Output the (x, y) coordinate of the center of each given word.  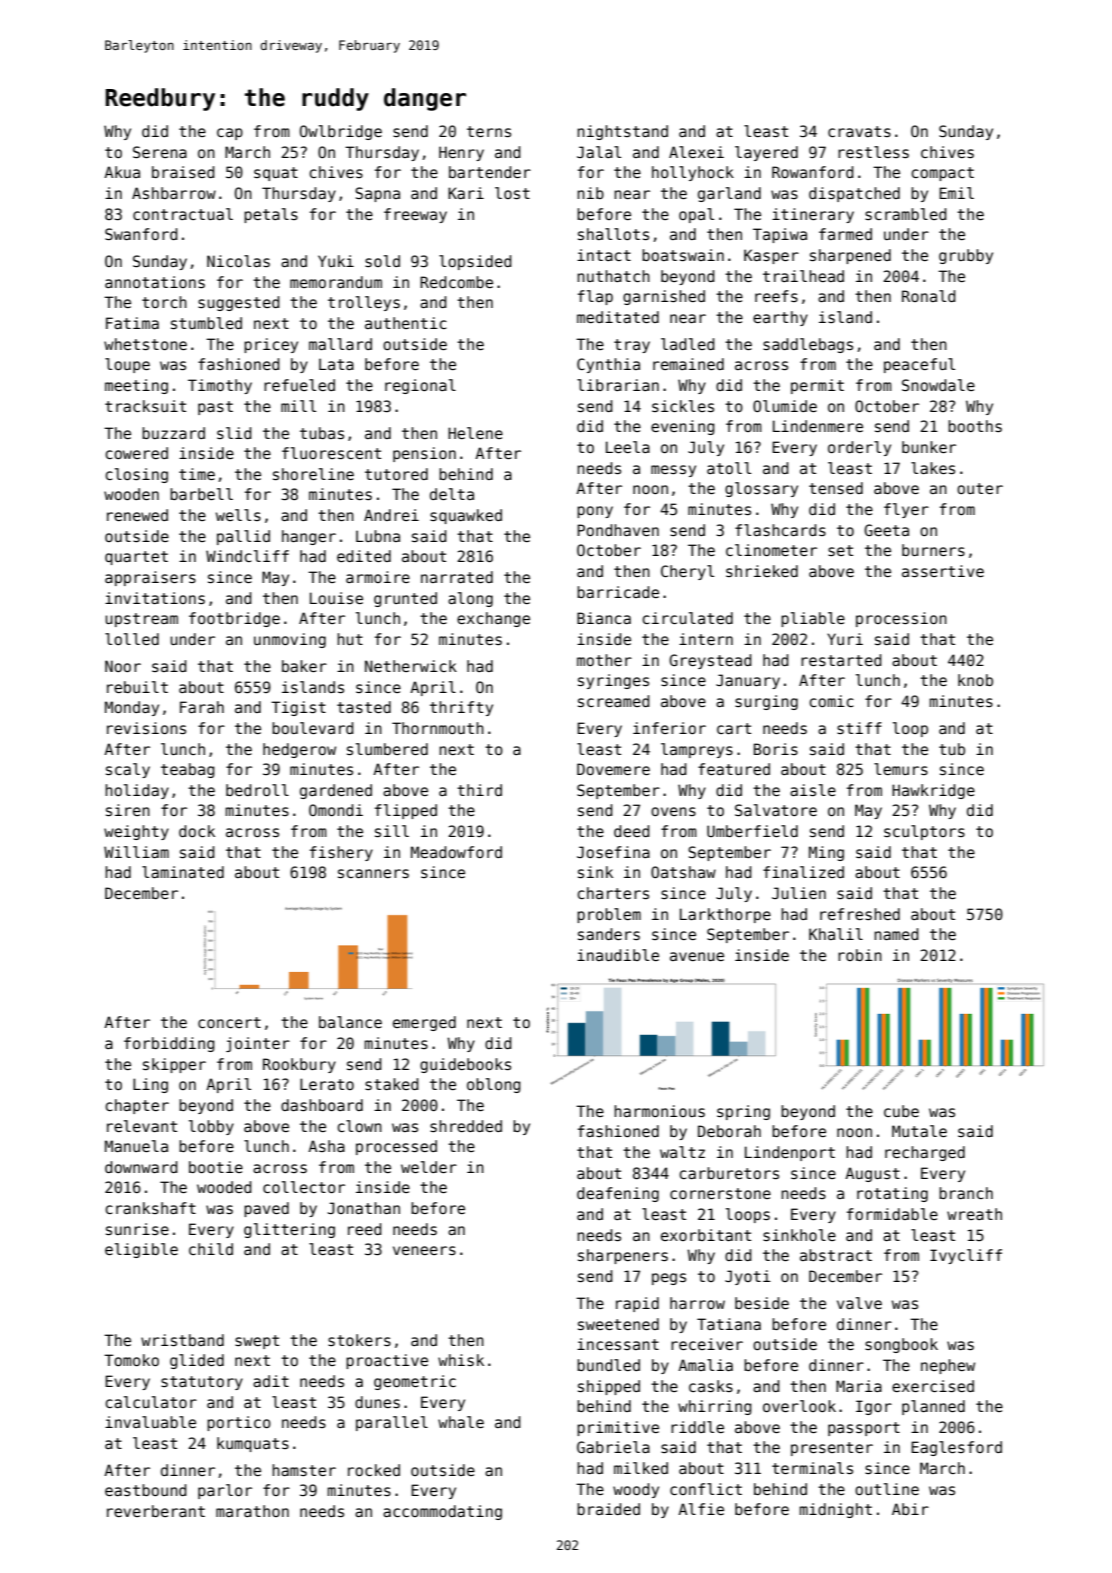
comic (831, 701)
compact (942, 174)
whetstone (145, 344)
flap (595, 297)
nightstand (622, 132)
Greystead (710, 661)
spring (743, 1112)
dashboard (322, 1105)
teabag (188, 770)
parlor (225, 1491)
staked (392, 1084)
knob (975, 680)
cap (230, 134)
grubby (966, 256)
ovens (673, 811)
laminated (183, 872)
